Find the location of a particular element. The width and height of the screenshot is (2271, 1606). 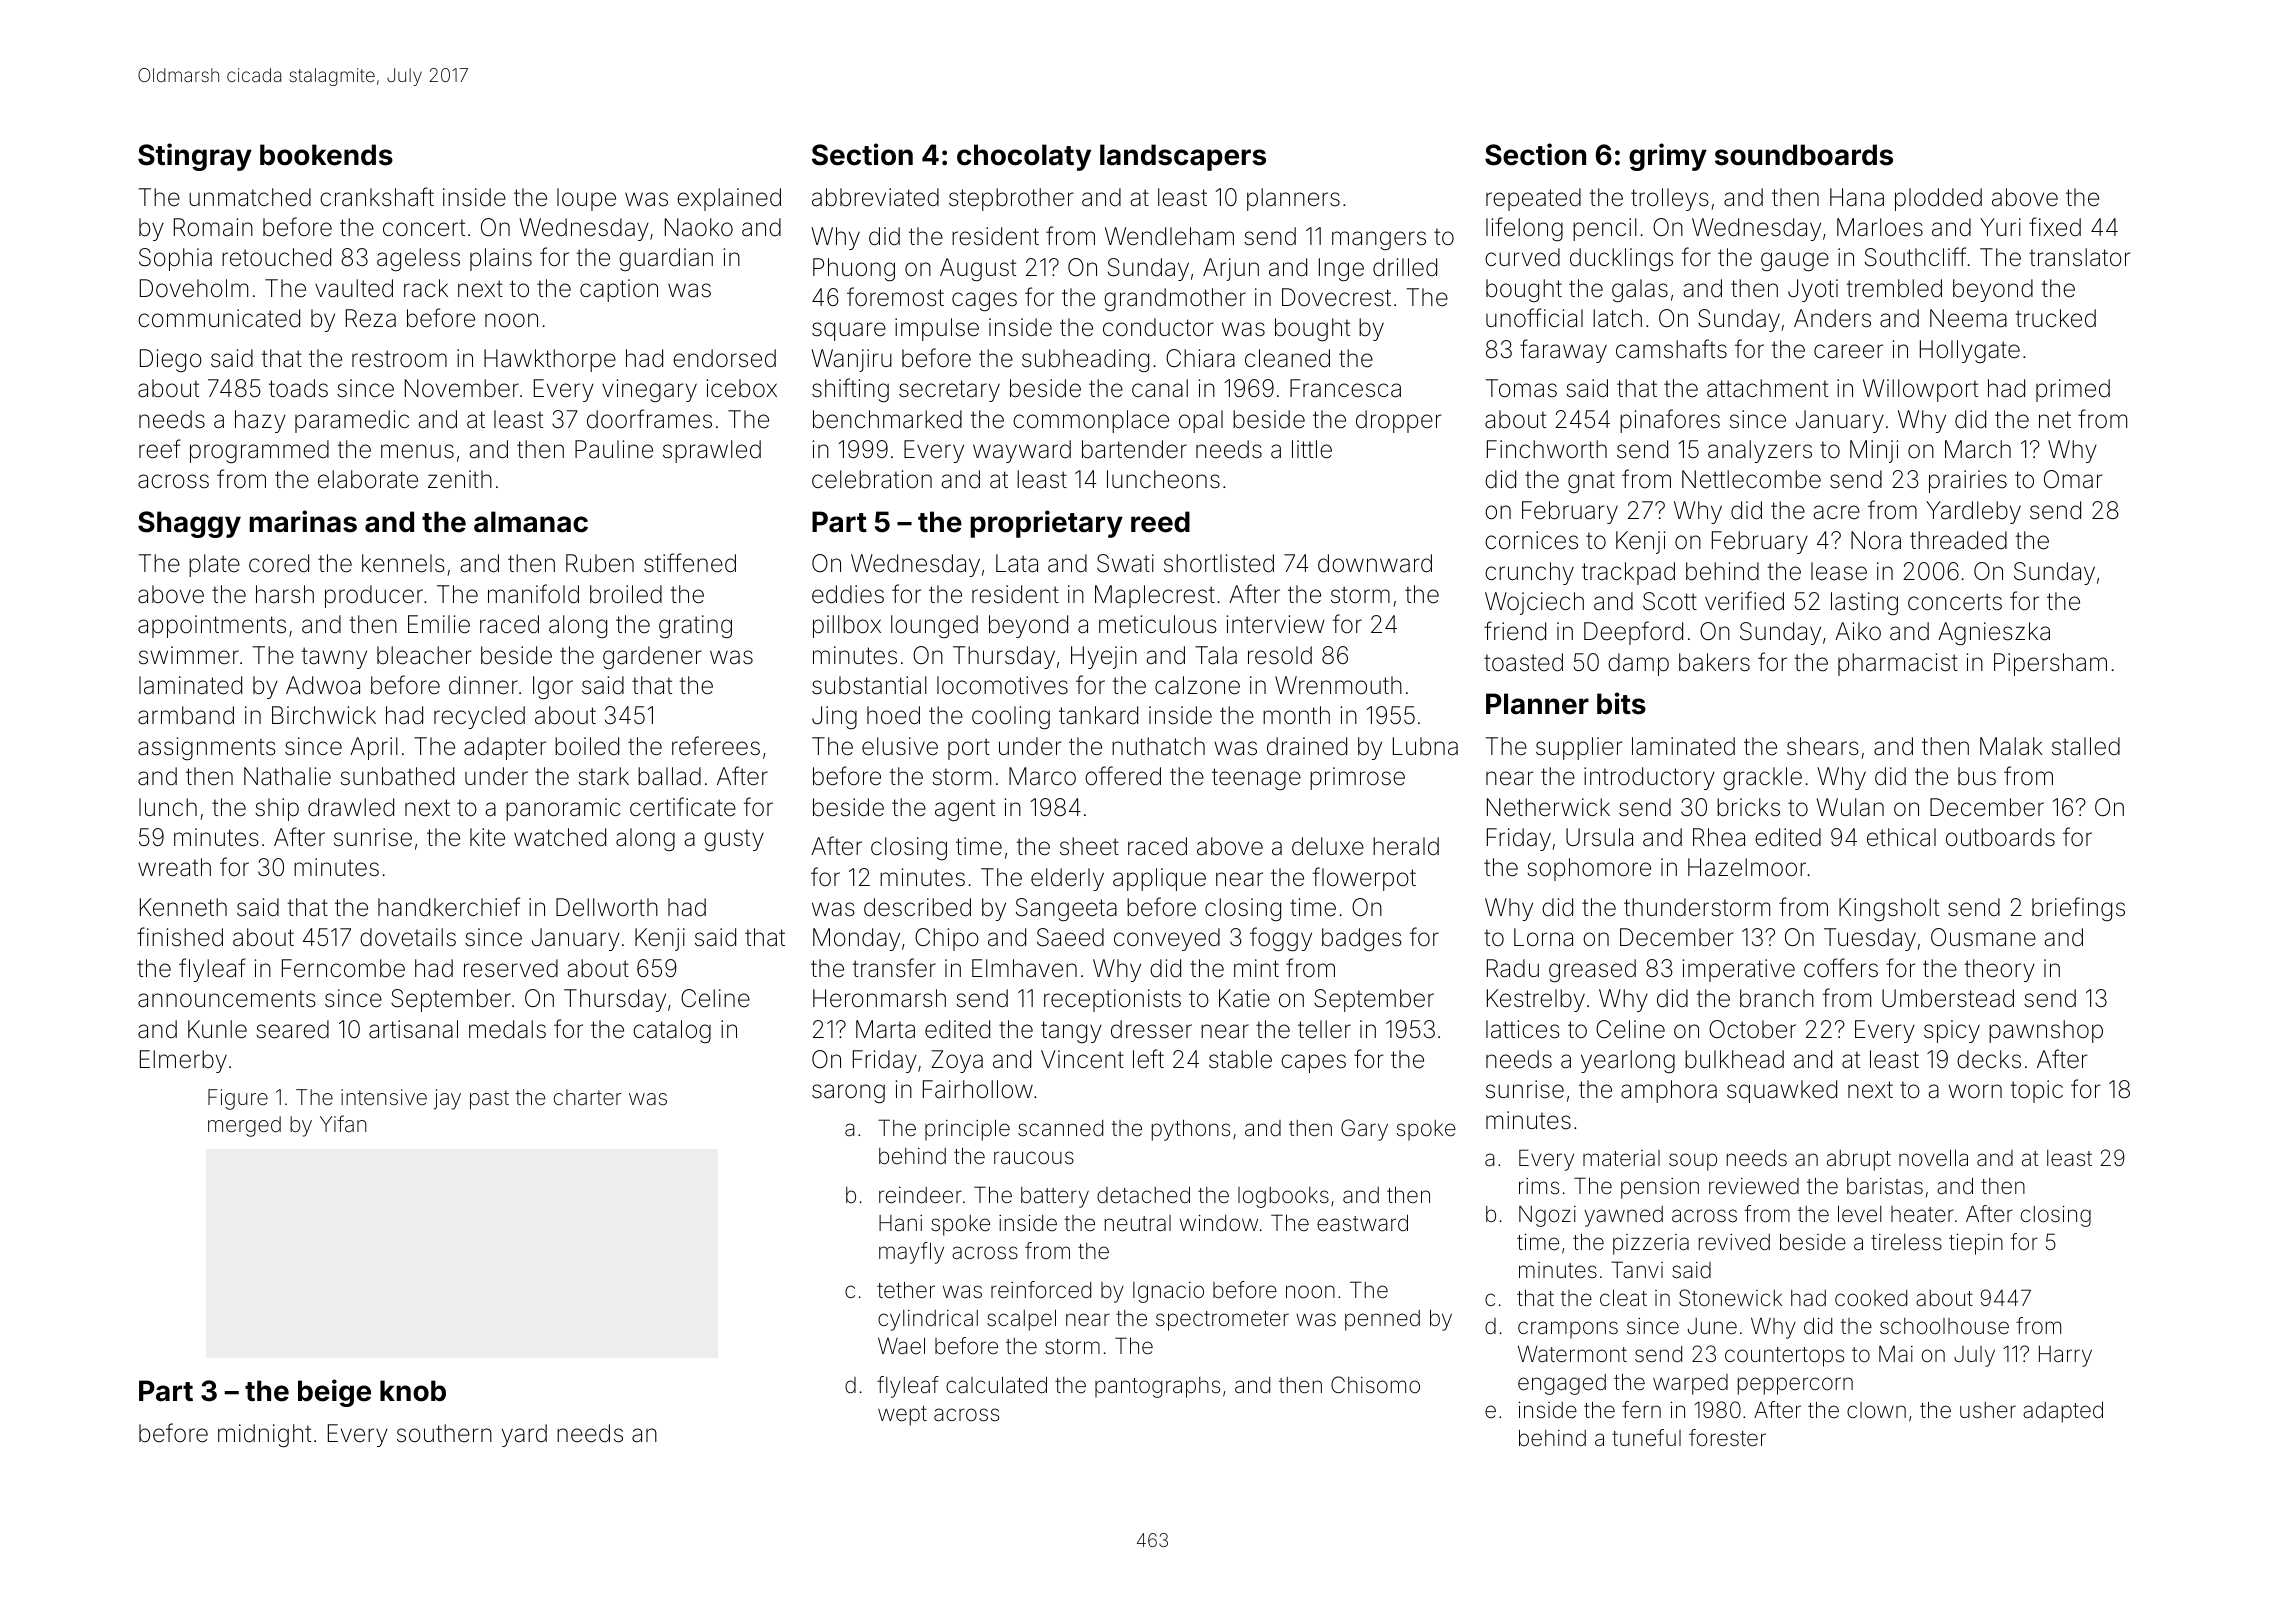

chocolaty is located at coordinates (1024, 157).
